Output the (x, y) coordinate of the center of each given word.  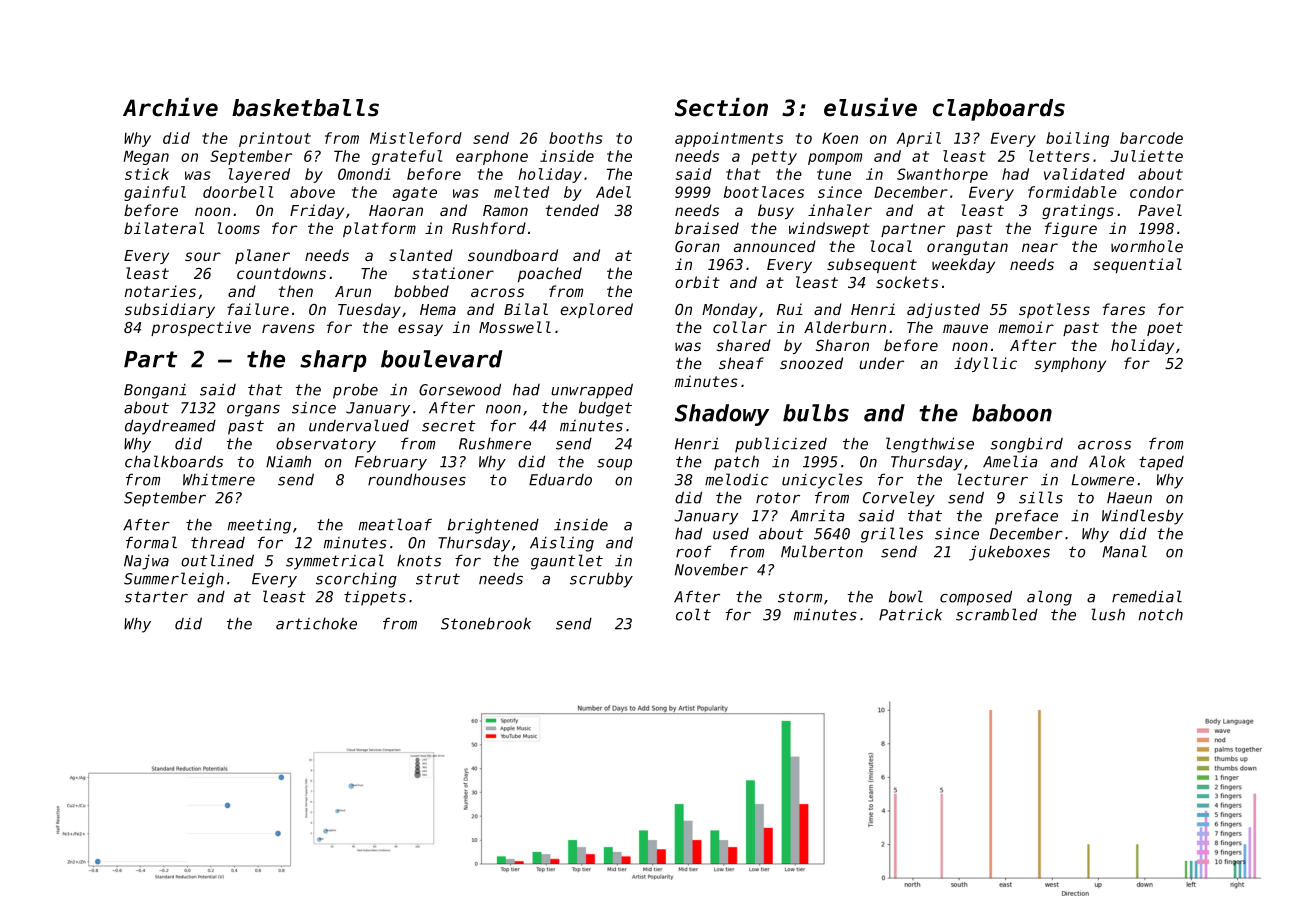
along (1049, 598)
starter (156, 597)
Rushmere (495, 444)
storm (800, 597)
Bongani (155, 391)
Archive (170, 107)
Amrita (817, 516)
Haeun (1129, 498)
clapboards (999, 110)
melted (521, 192)
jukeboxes (1009, 553)
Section (721, 107)
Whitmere (219, 480)
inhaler (840, 210)
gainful (155, 193)
